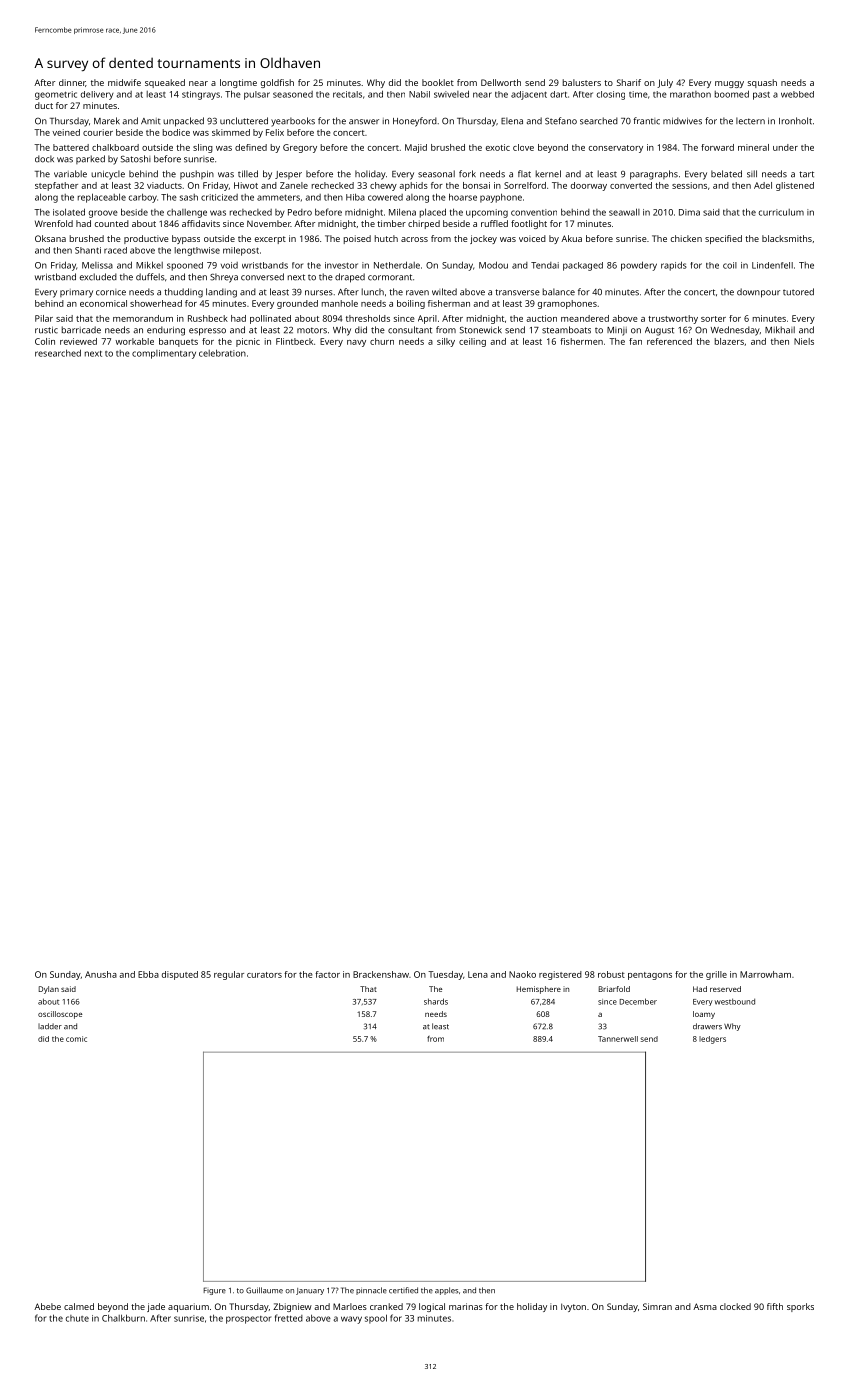  What do you see at coordinates (101, 974) in the page?
I see `Anusha` at bounding box center [101, 974].
